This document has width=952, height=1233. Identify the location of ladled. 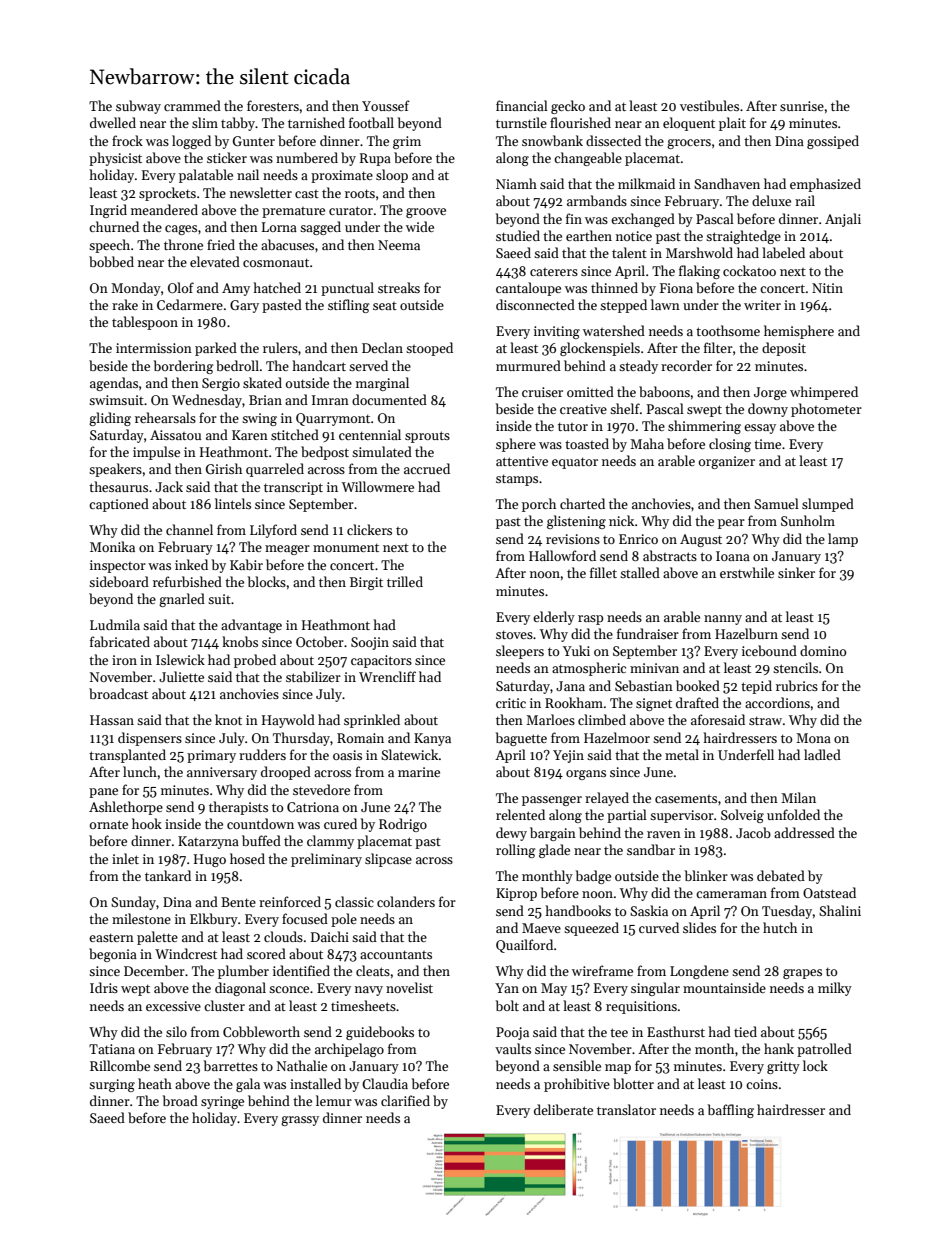
(822, 754).
